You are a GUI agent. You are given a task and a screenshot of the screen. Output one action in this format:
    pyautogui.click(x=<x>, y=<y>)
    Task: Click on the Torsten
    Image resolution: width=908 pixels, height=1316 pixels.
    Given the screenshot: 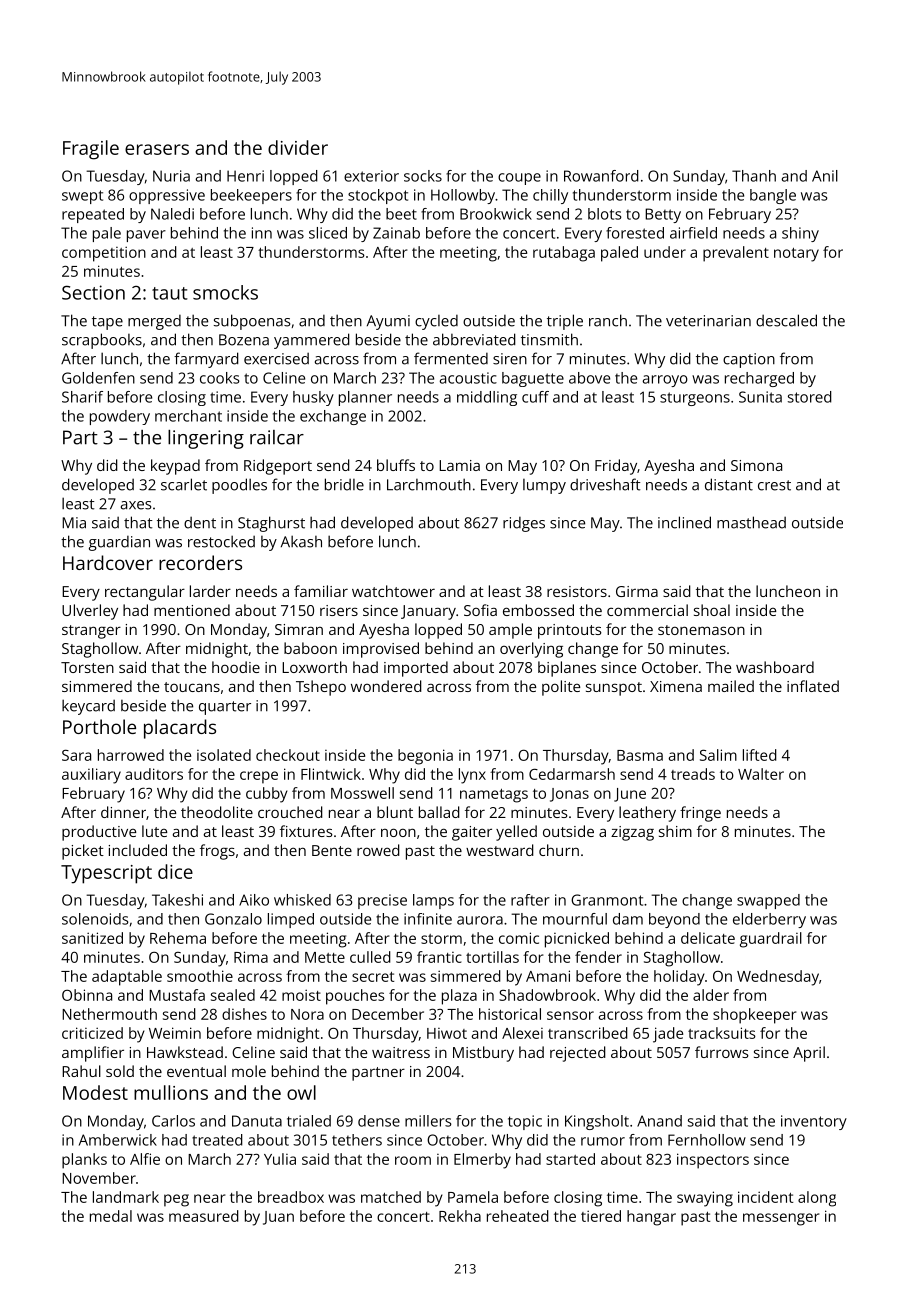 What is the action you would take?
    pyautogui.click(x=87, y=667)
